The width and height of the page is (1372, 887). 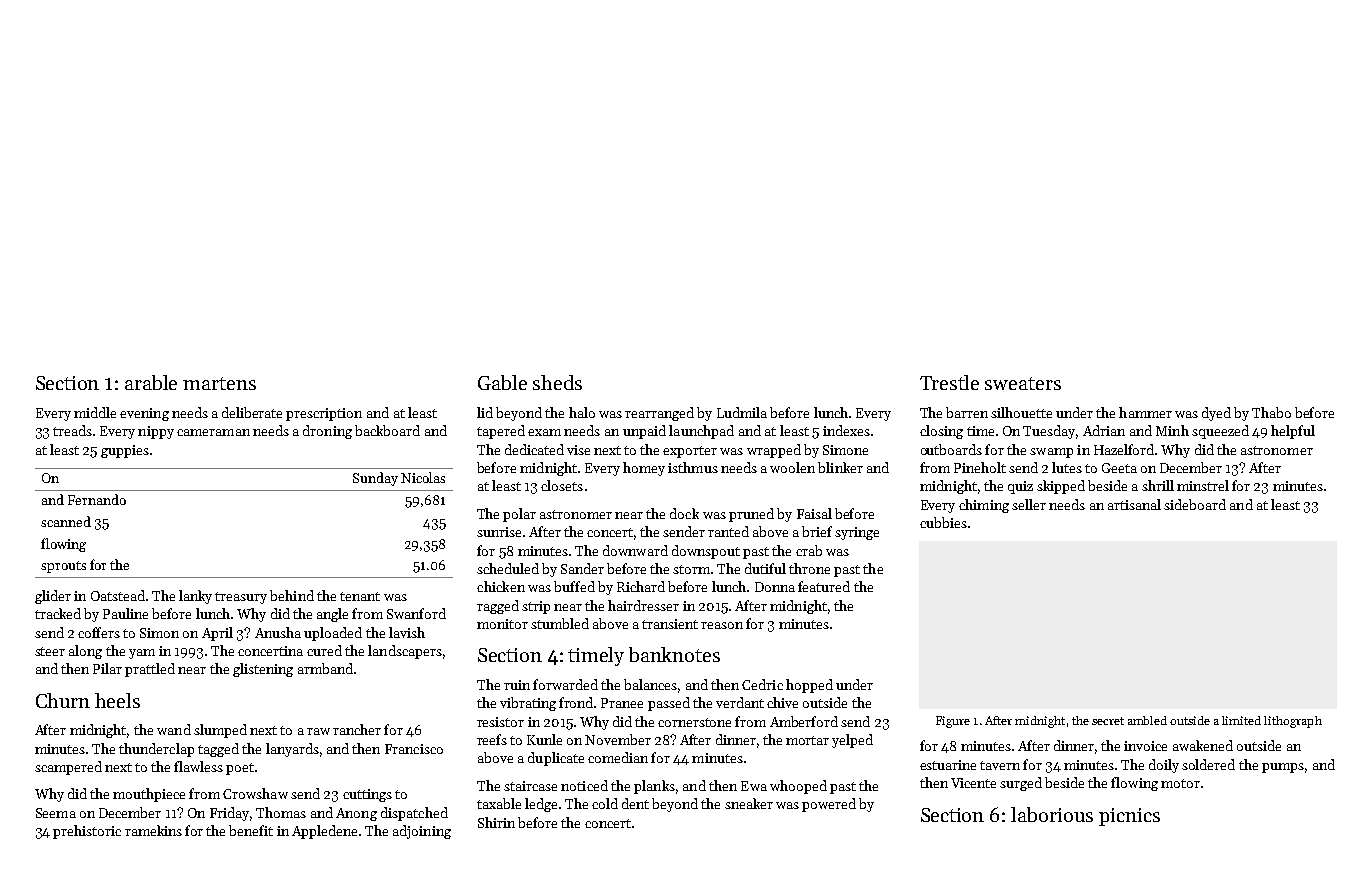 What do you see at coordinates (949, 382) in the page?
I see `Trestle` at bounding box center [949, 382].
